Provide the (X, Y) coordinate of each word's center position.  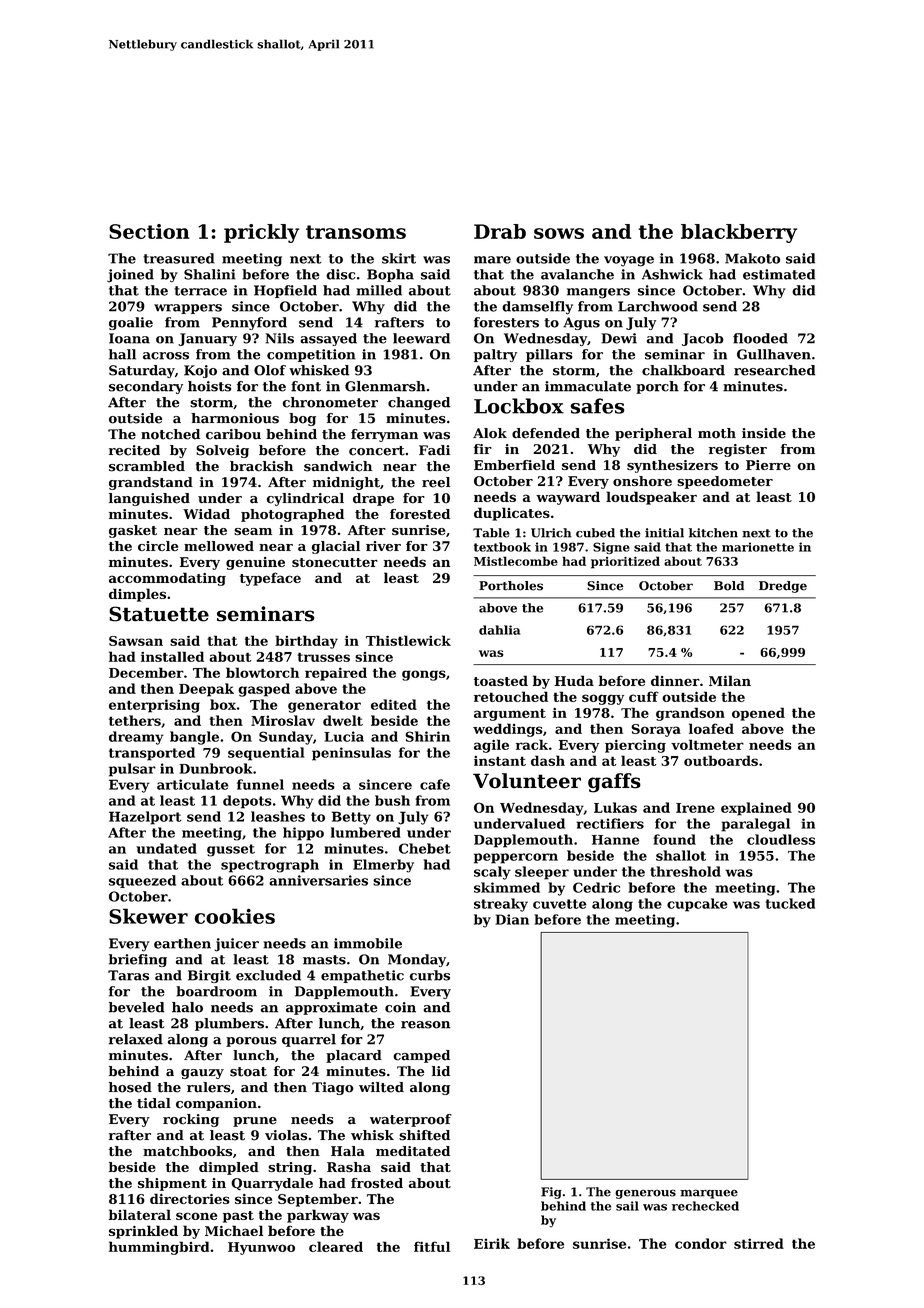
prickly (261, 233)
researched (774, 370)
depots (247, 802)
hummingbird (159, 1248)
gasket (133, 531)
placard (354, 1056)
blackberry (739, 233)
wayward (568, 498)
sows (559, 233)
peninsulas (351, 754)
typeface (270, 579)
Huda (574, 680)
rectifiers (610, 823)
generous (645, 1194)
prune (255, 1122)
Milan (730, 680)
